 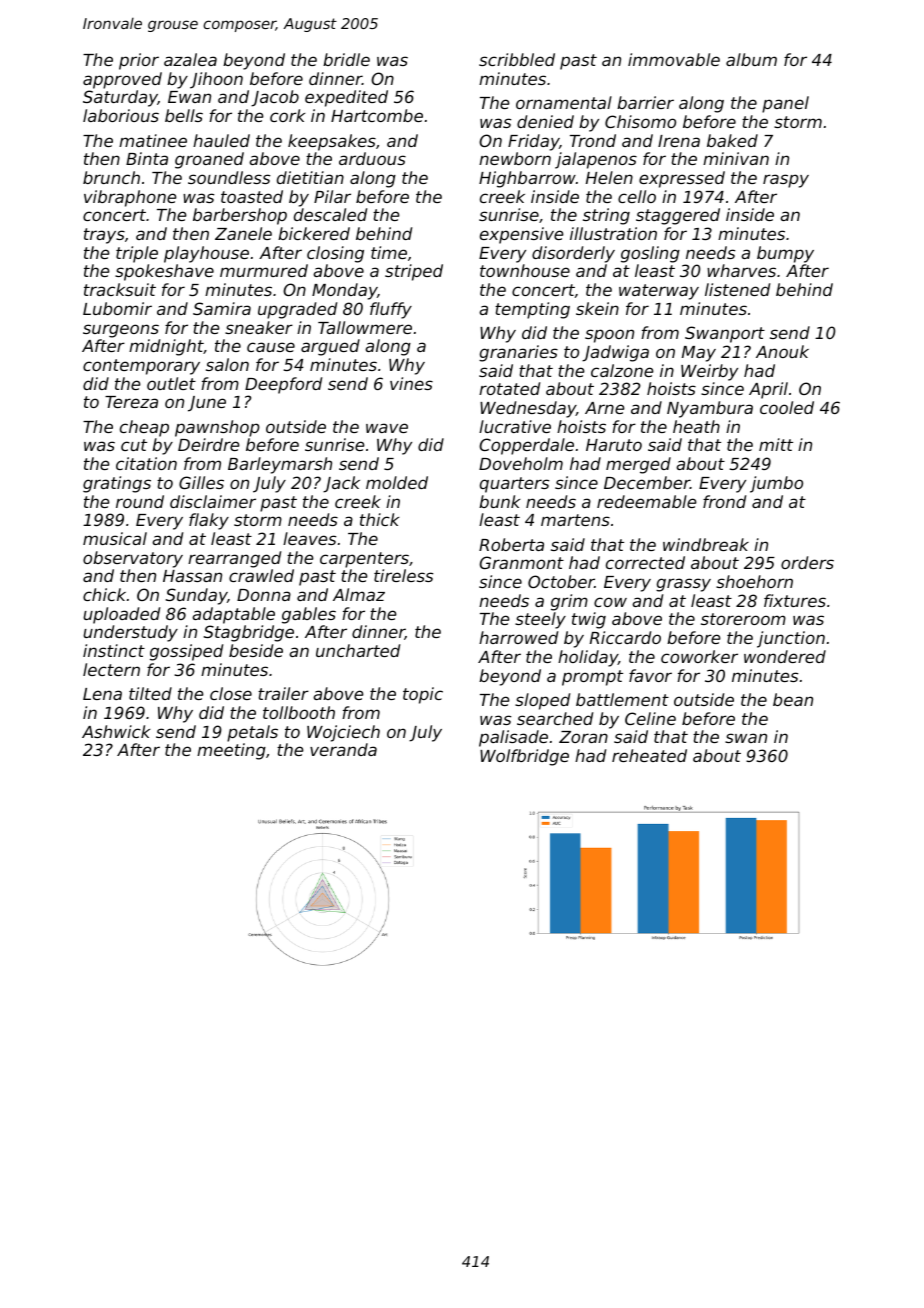 What do you see at coordinates (575, 520) in the screenshot?
I see `martens` at bounding box center [575, 520].
